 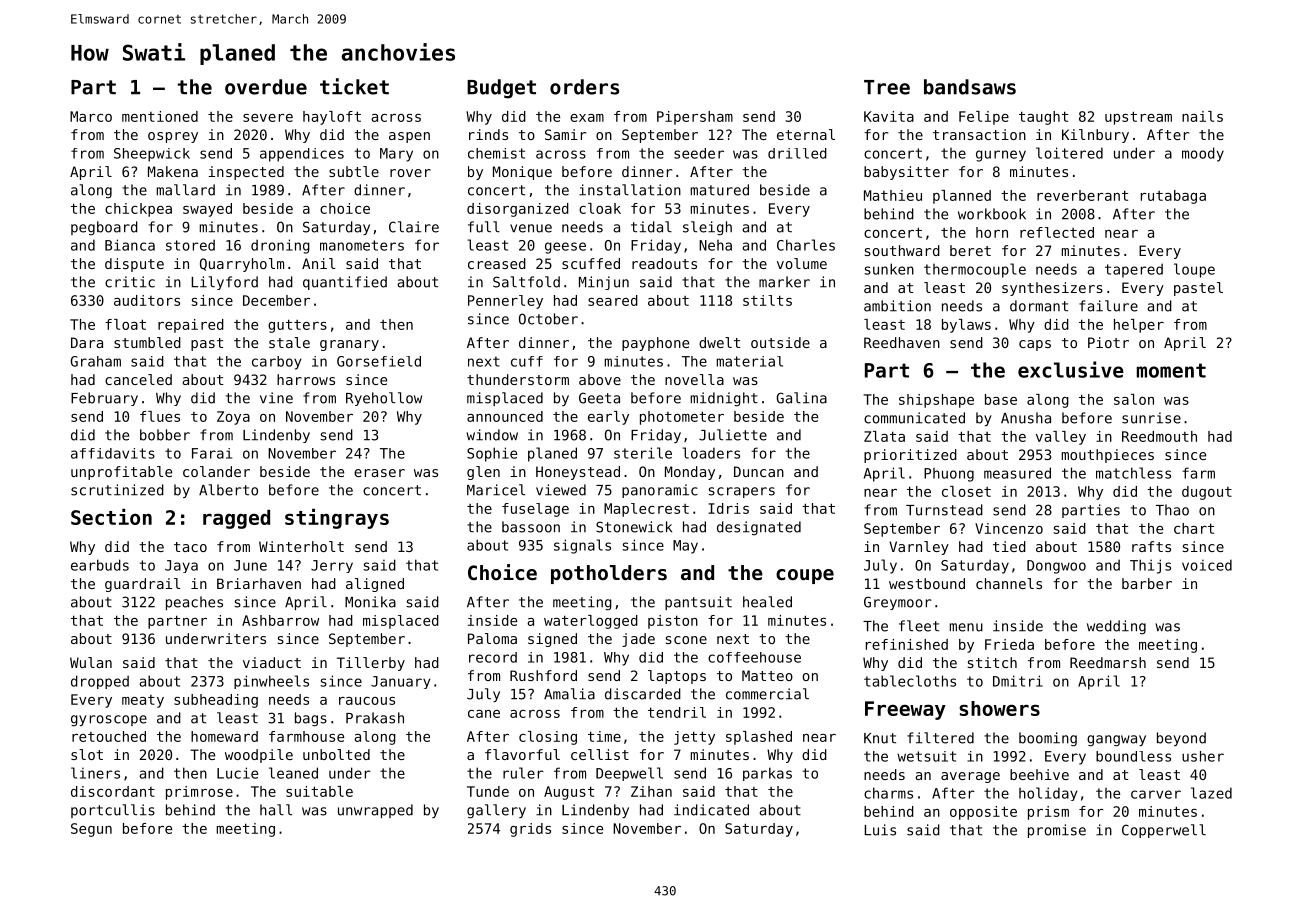 I want to click on Greymoor, so click(x=898, y=603).
